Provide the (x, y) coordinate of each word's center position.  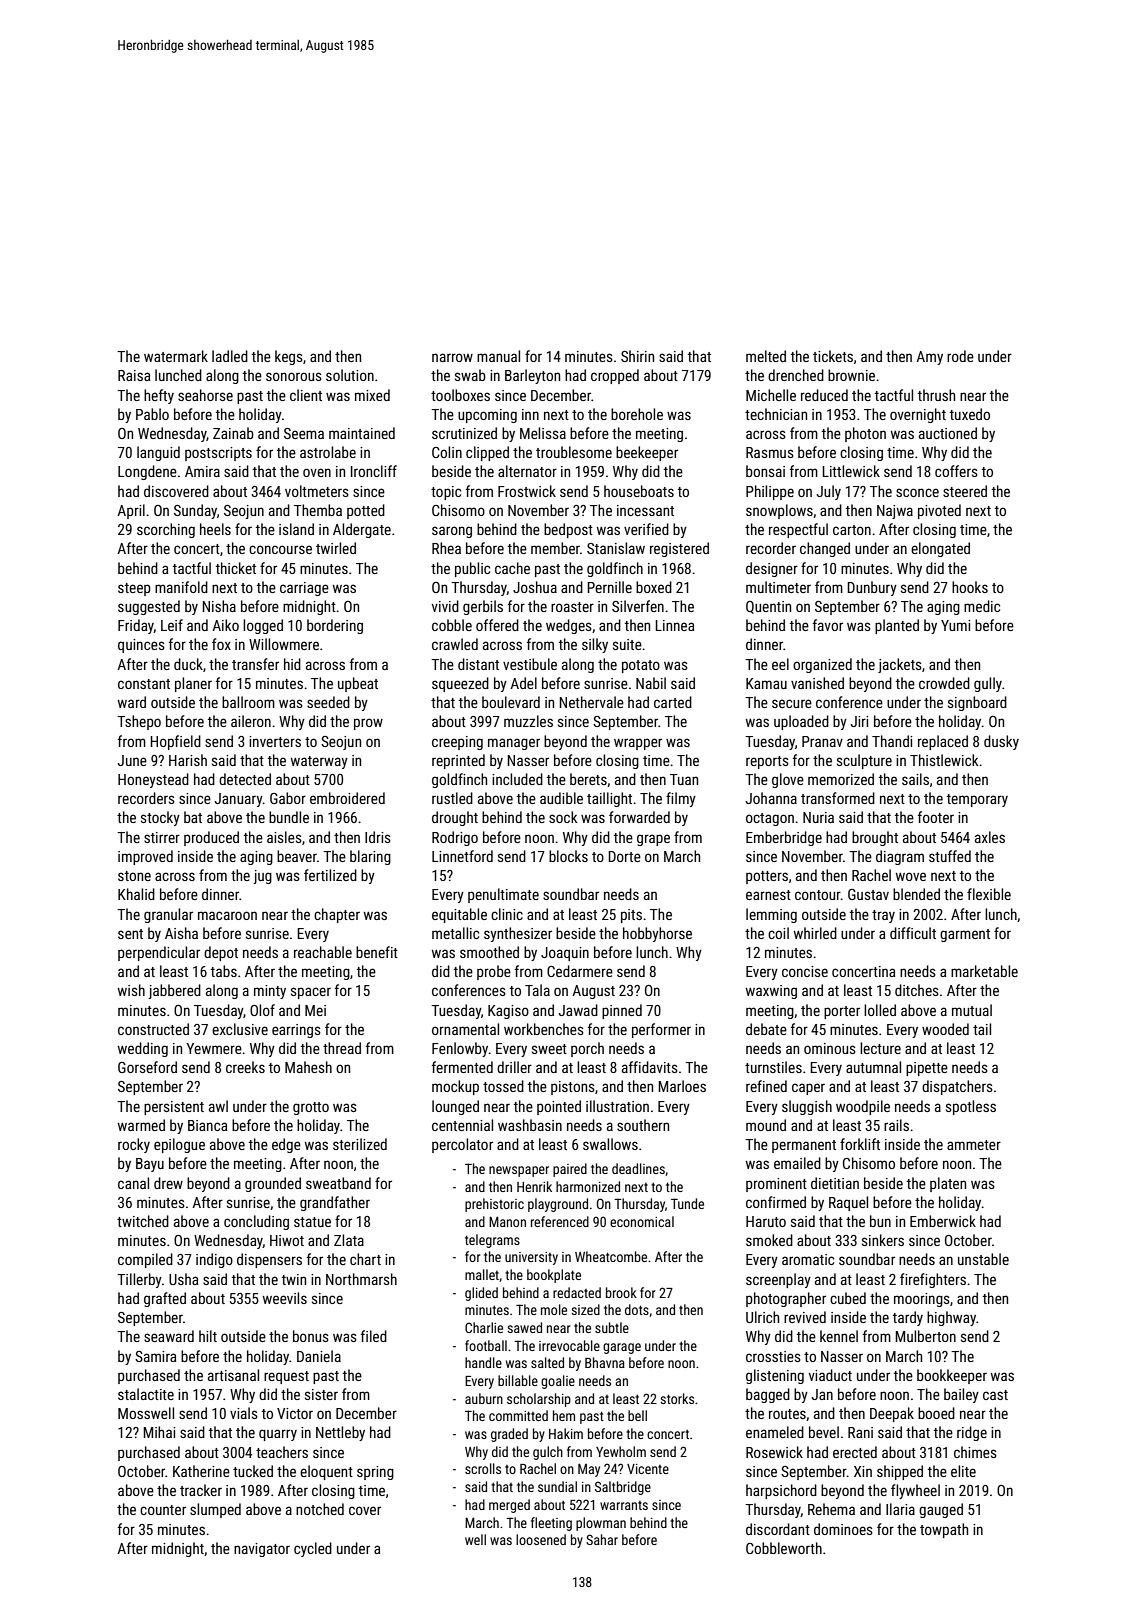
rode (960, 356)
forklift (860, 1144)
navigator (262, 1550)
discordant (778, 1529)
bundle (289, 817)
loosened (541, 1539)
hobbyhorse (657, 934)
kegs (289, 357)
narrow (452, 357)
